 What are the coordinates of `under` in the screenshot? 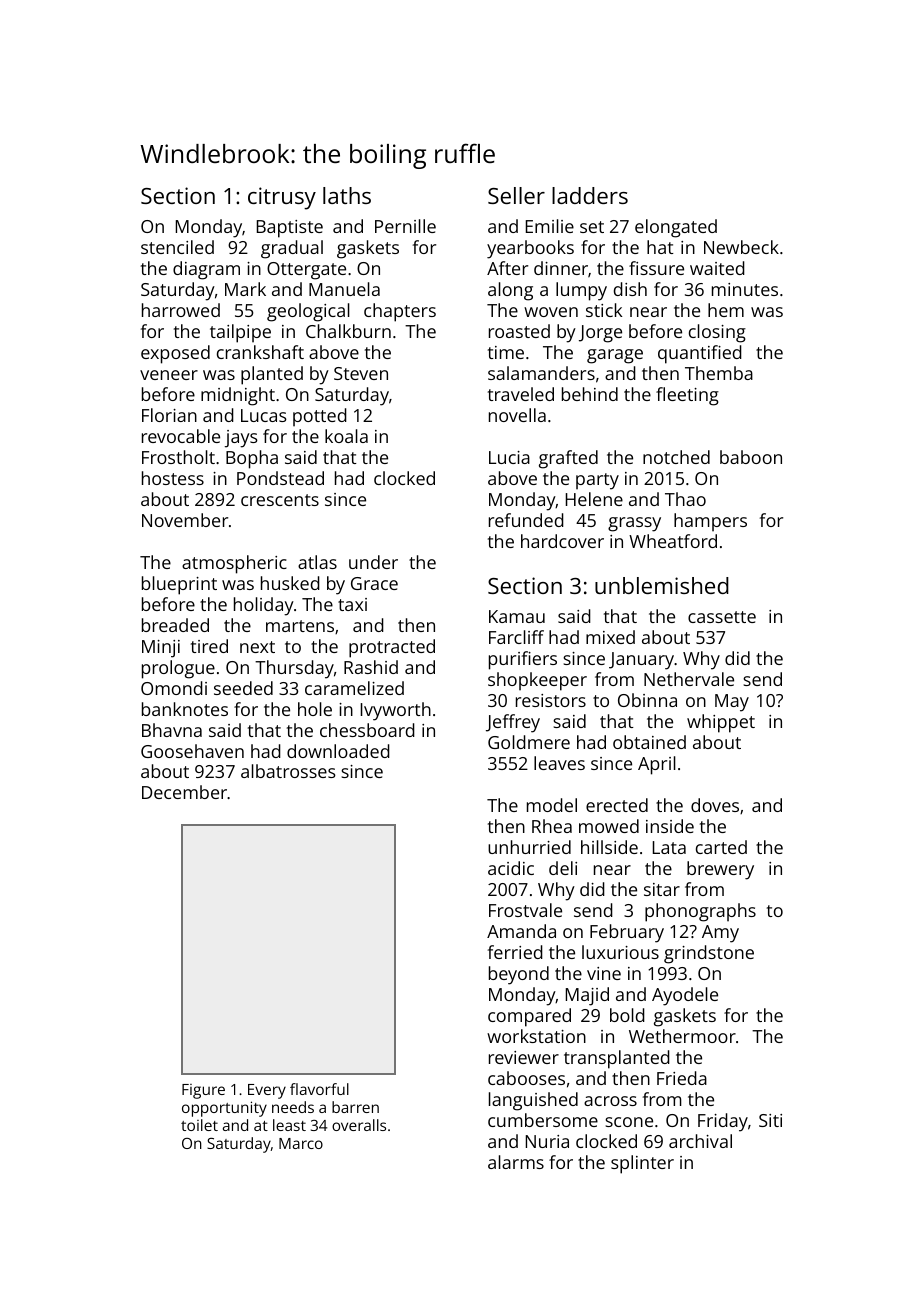 It's located at (373, 562).
